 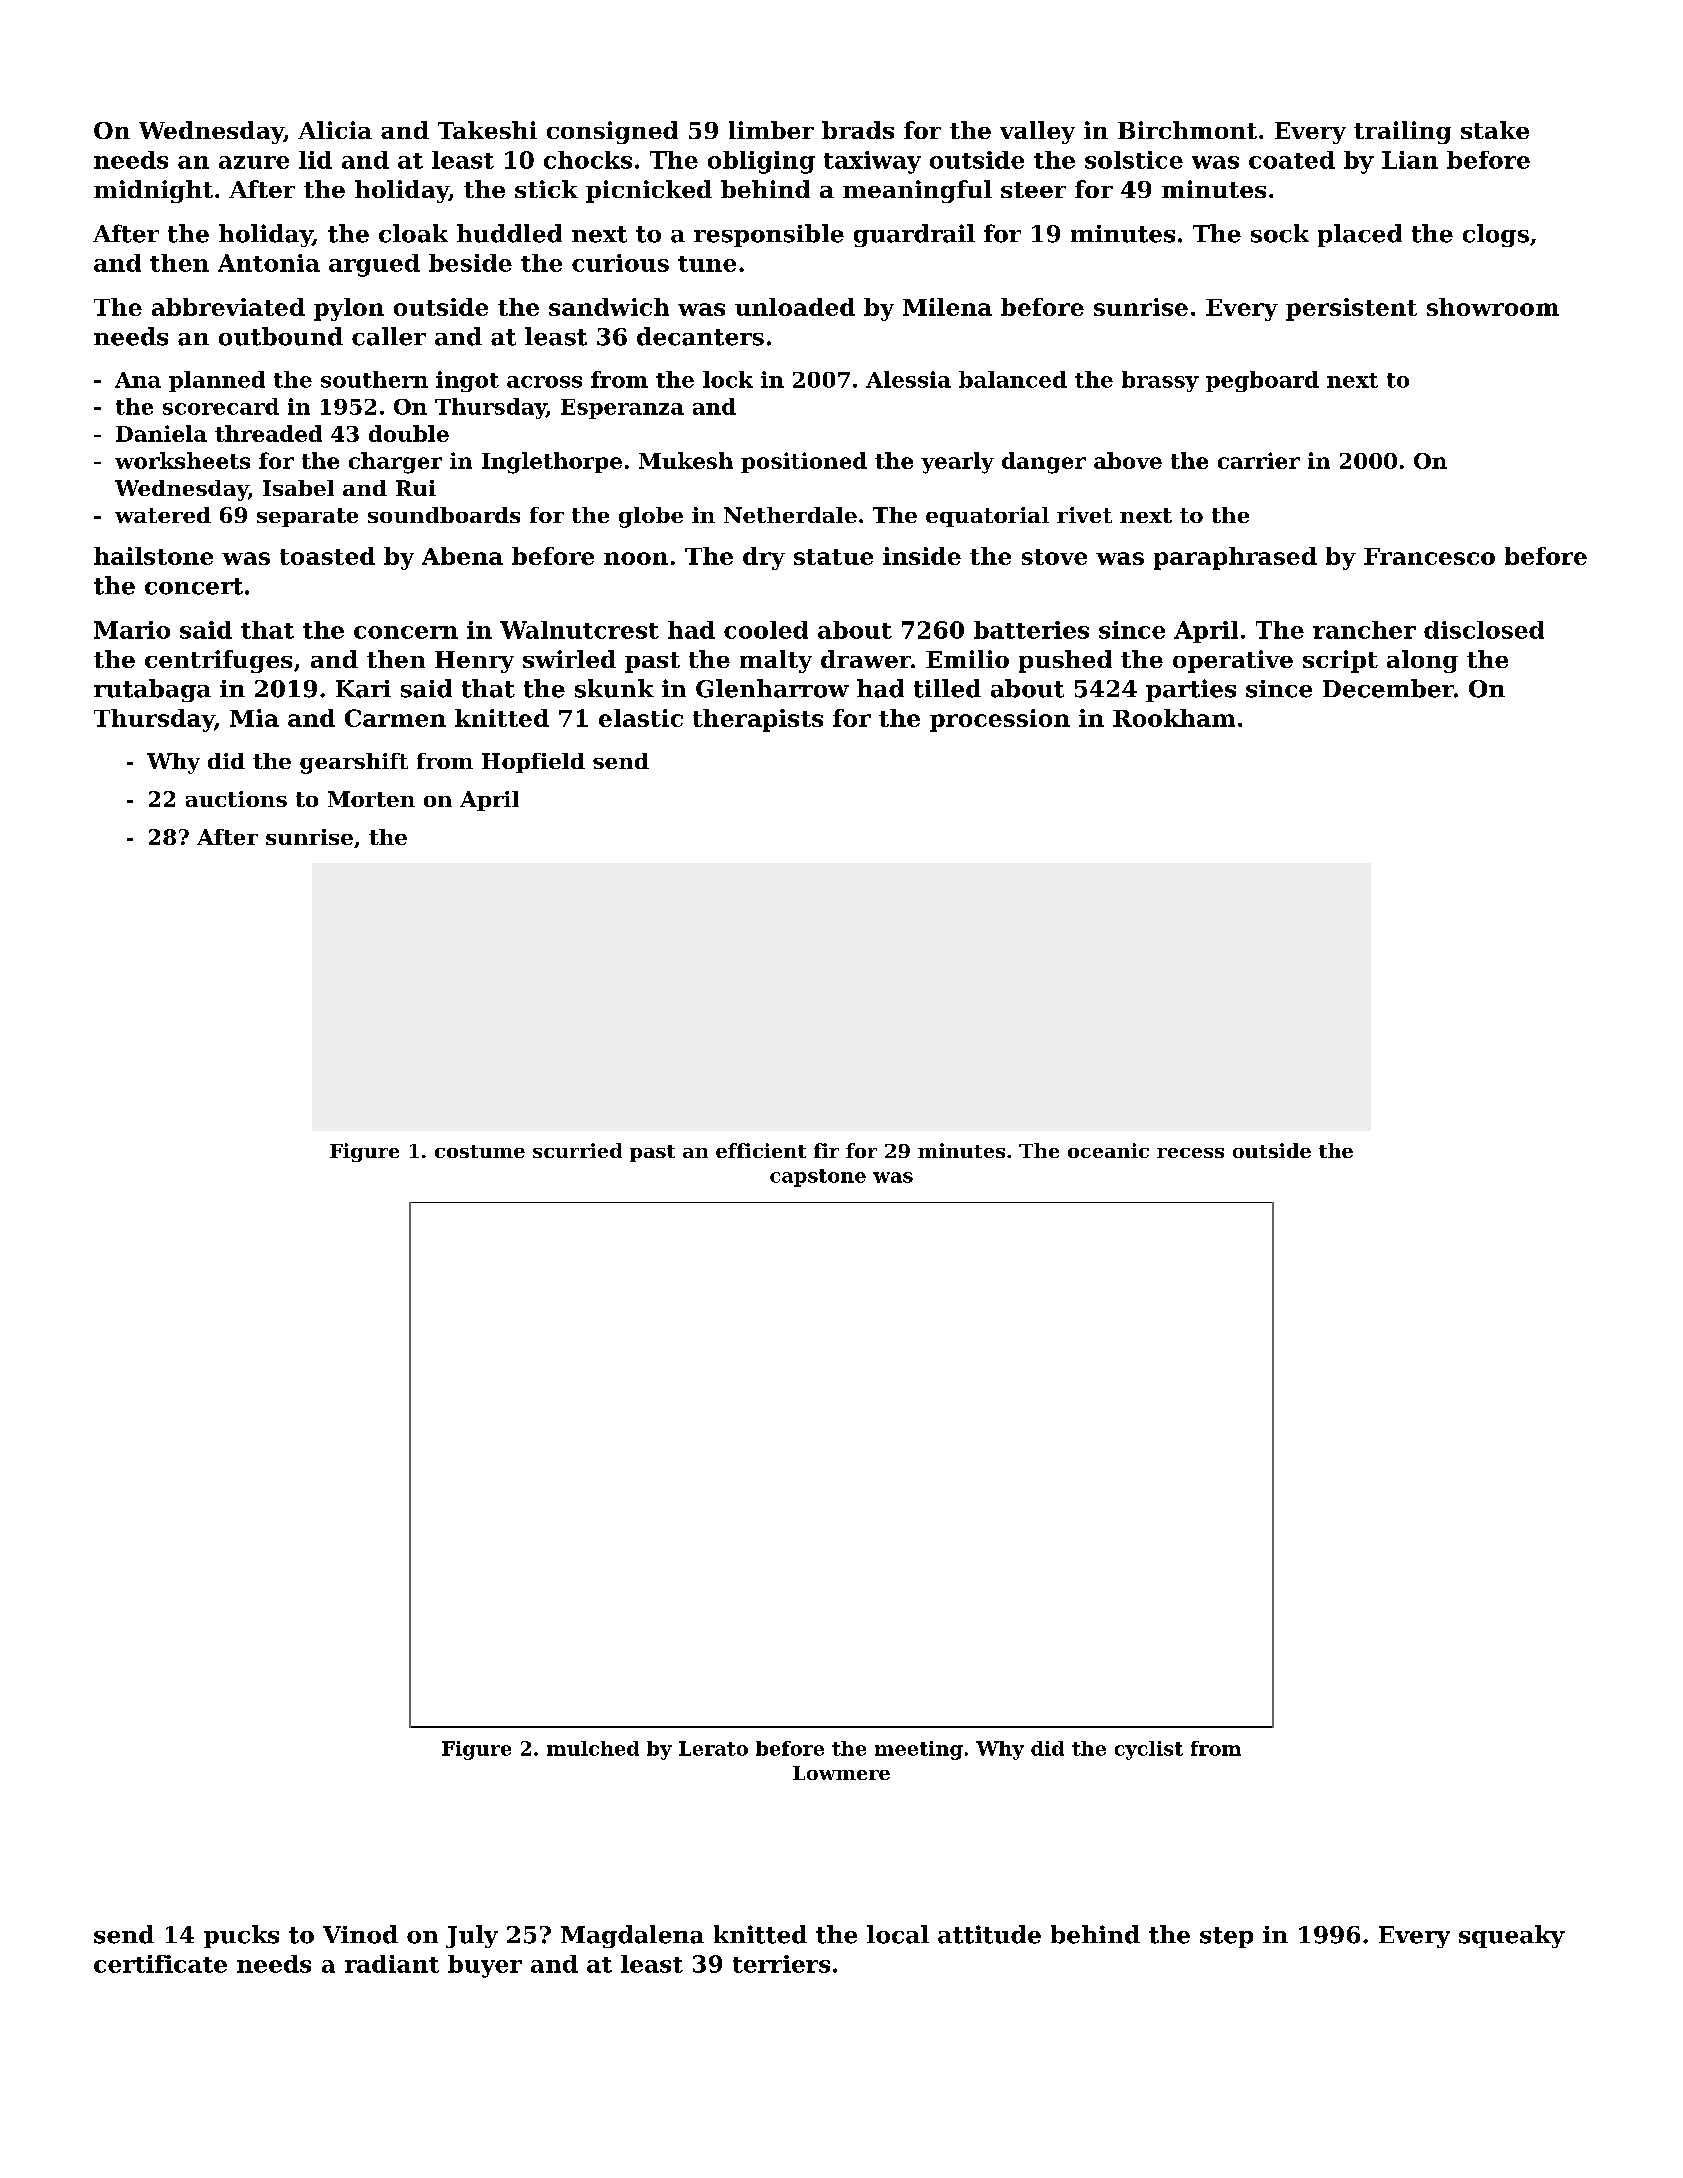 What do you see at coordinates (1512, 1936) in the screenshot?
I see `squeaky` at bounding box center [1512, 1936].
